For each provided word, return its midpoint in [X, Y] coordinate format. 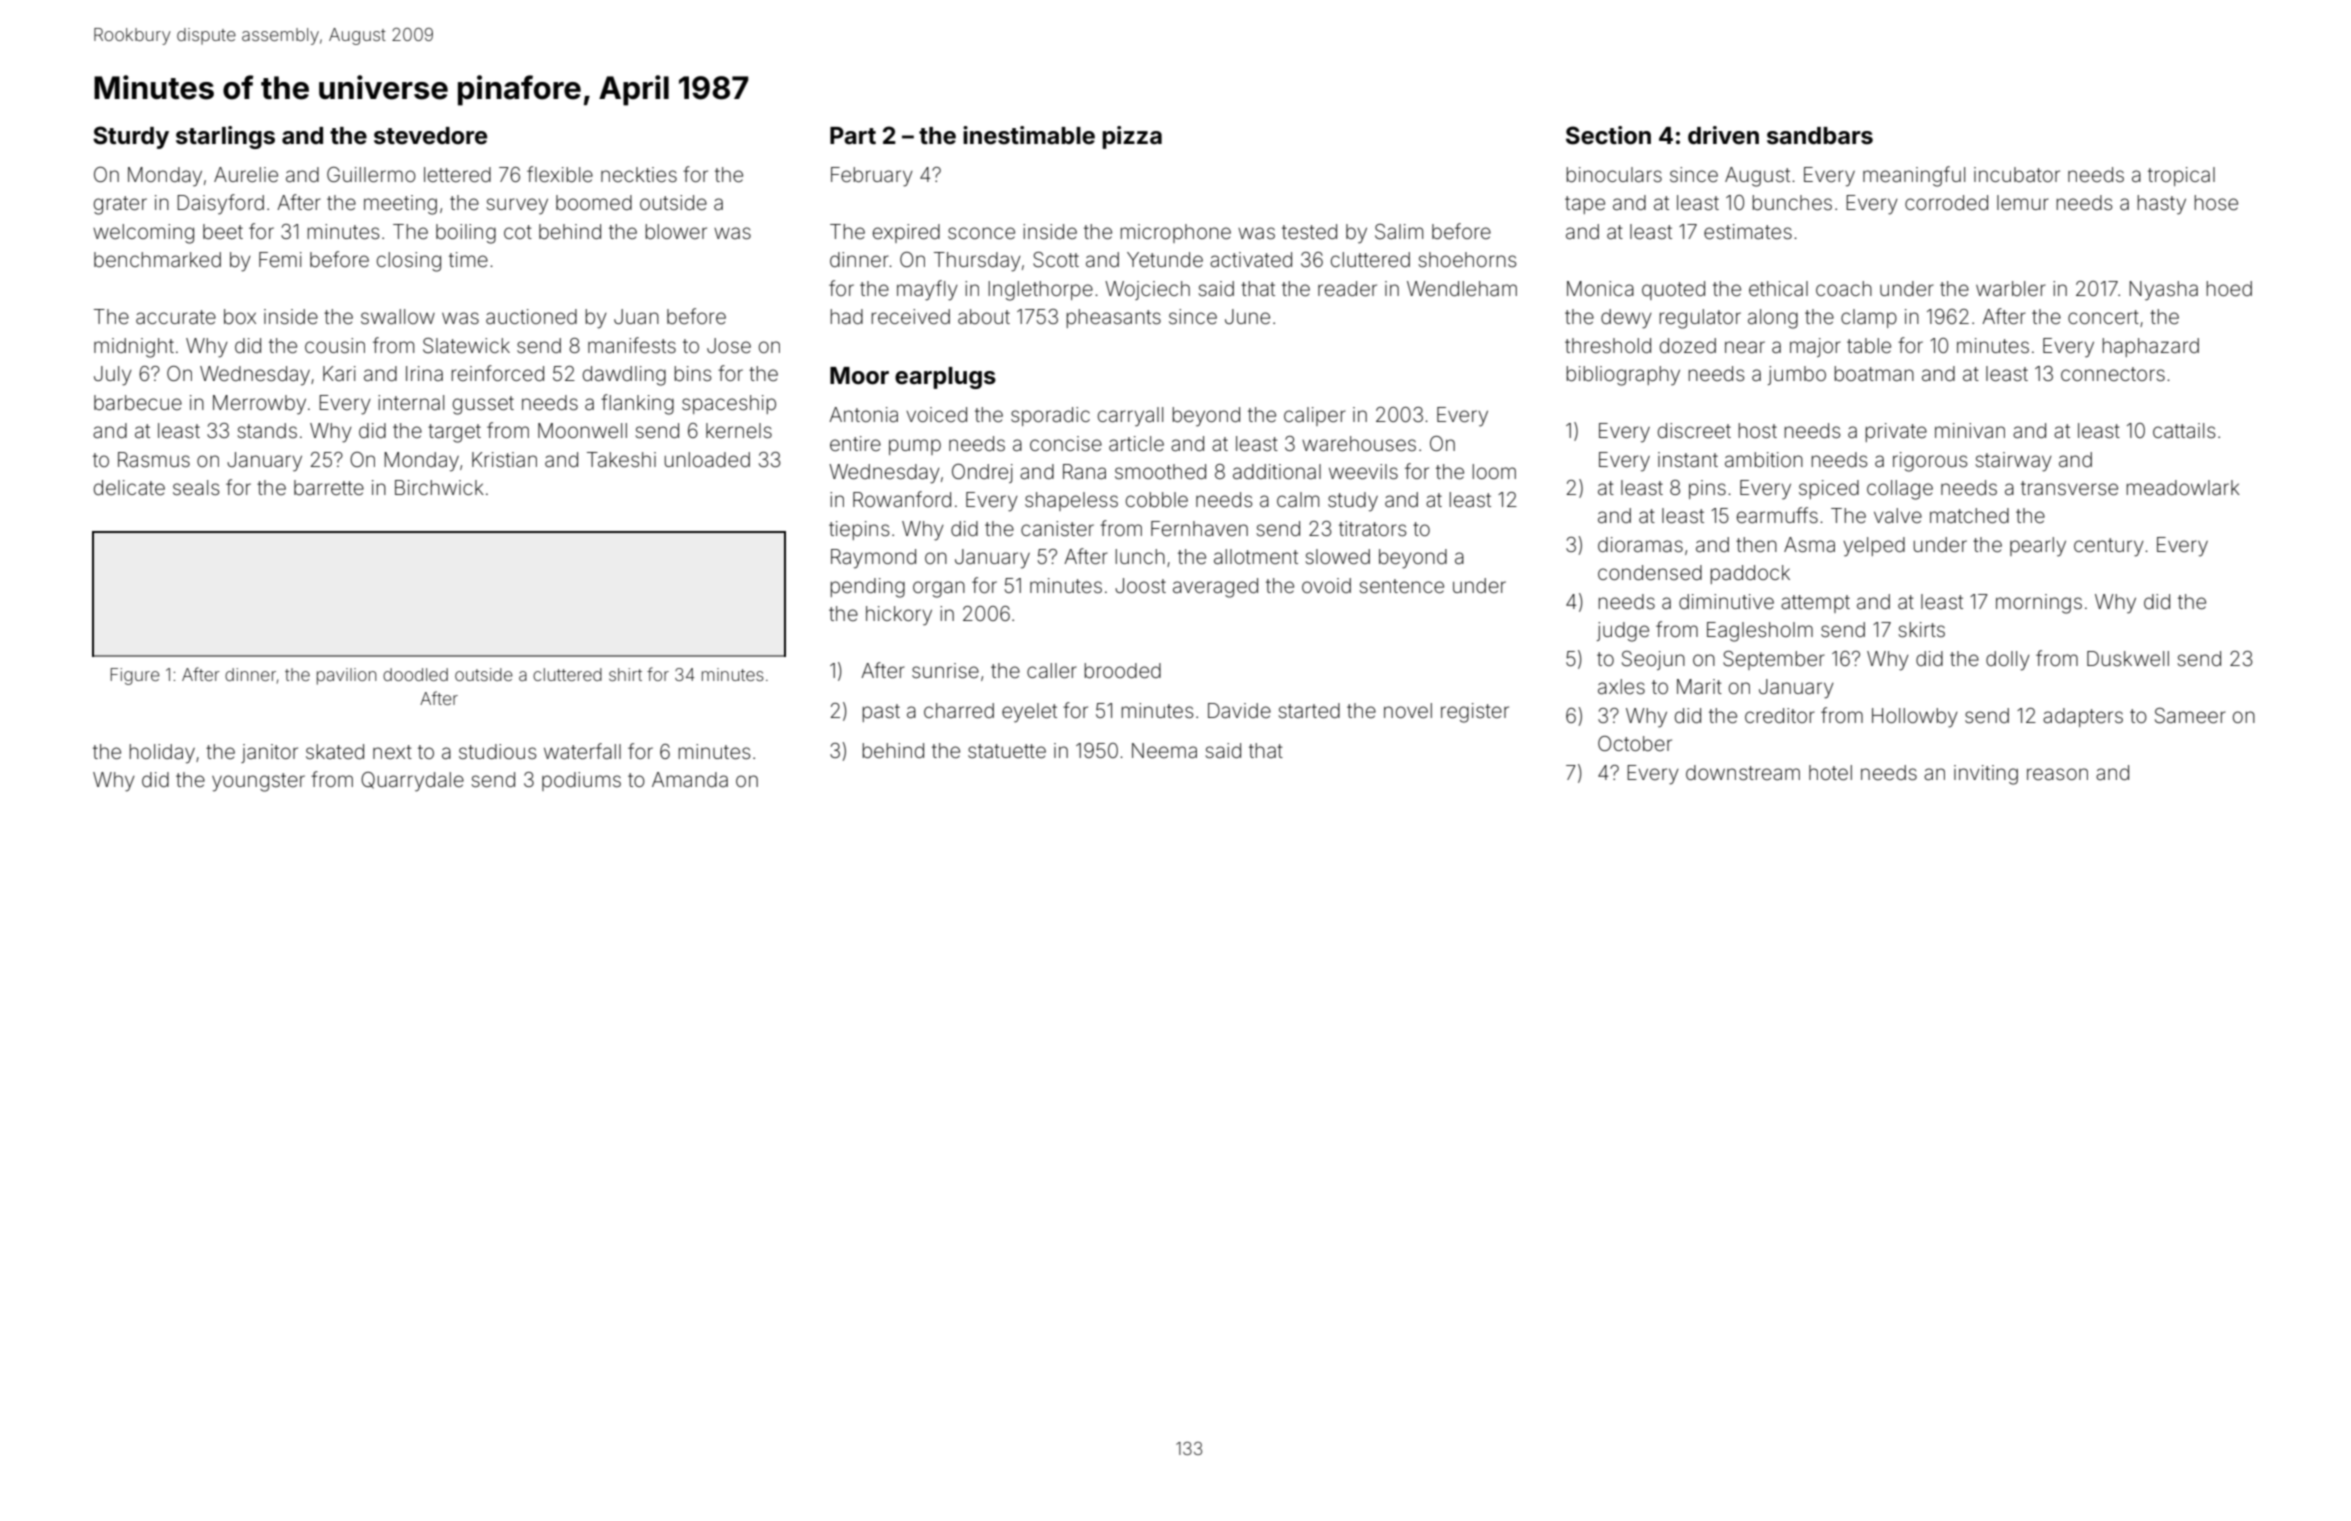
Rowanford [902, 499]
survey [517, 206]
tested [1309, 231]
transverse [2069, 488]
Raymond [873, 559]
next [392, 752]
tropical [2181, 176]
